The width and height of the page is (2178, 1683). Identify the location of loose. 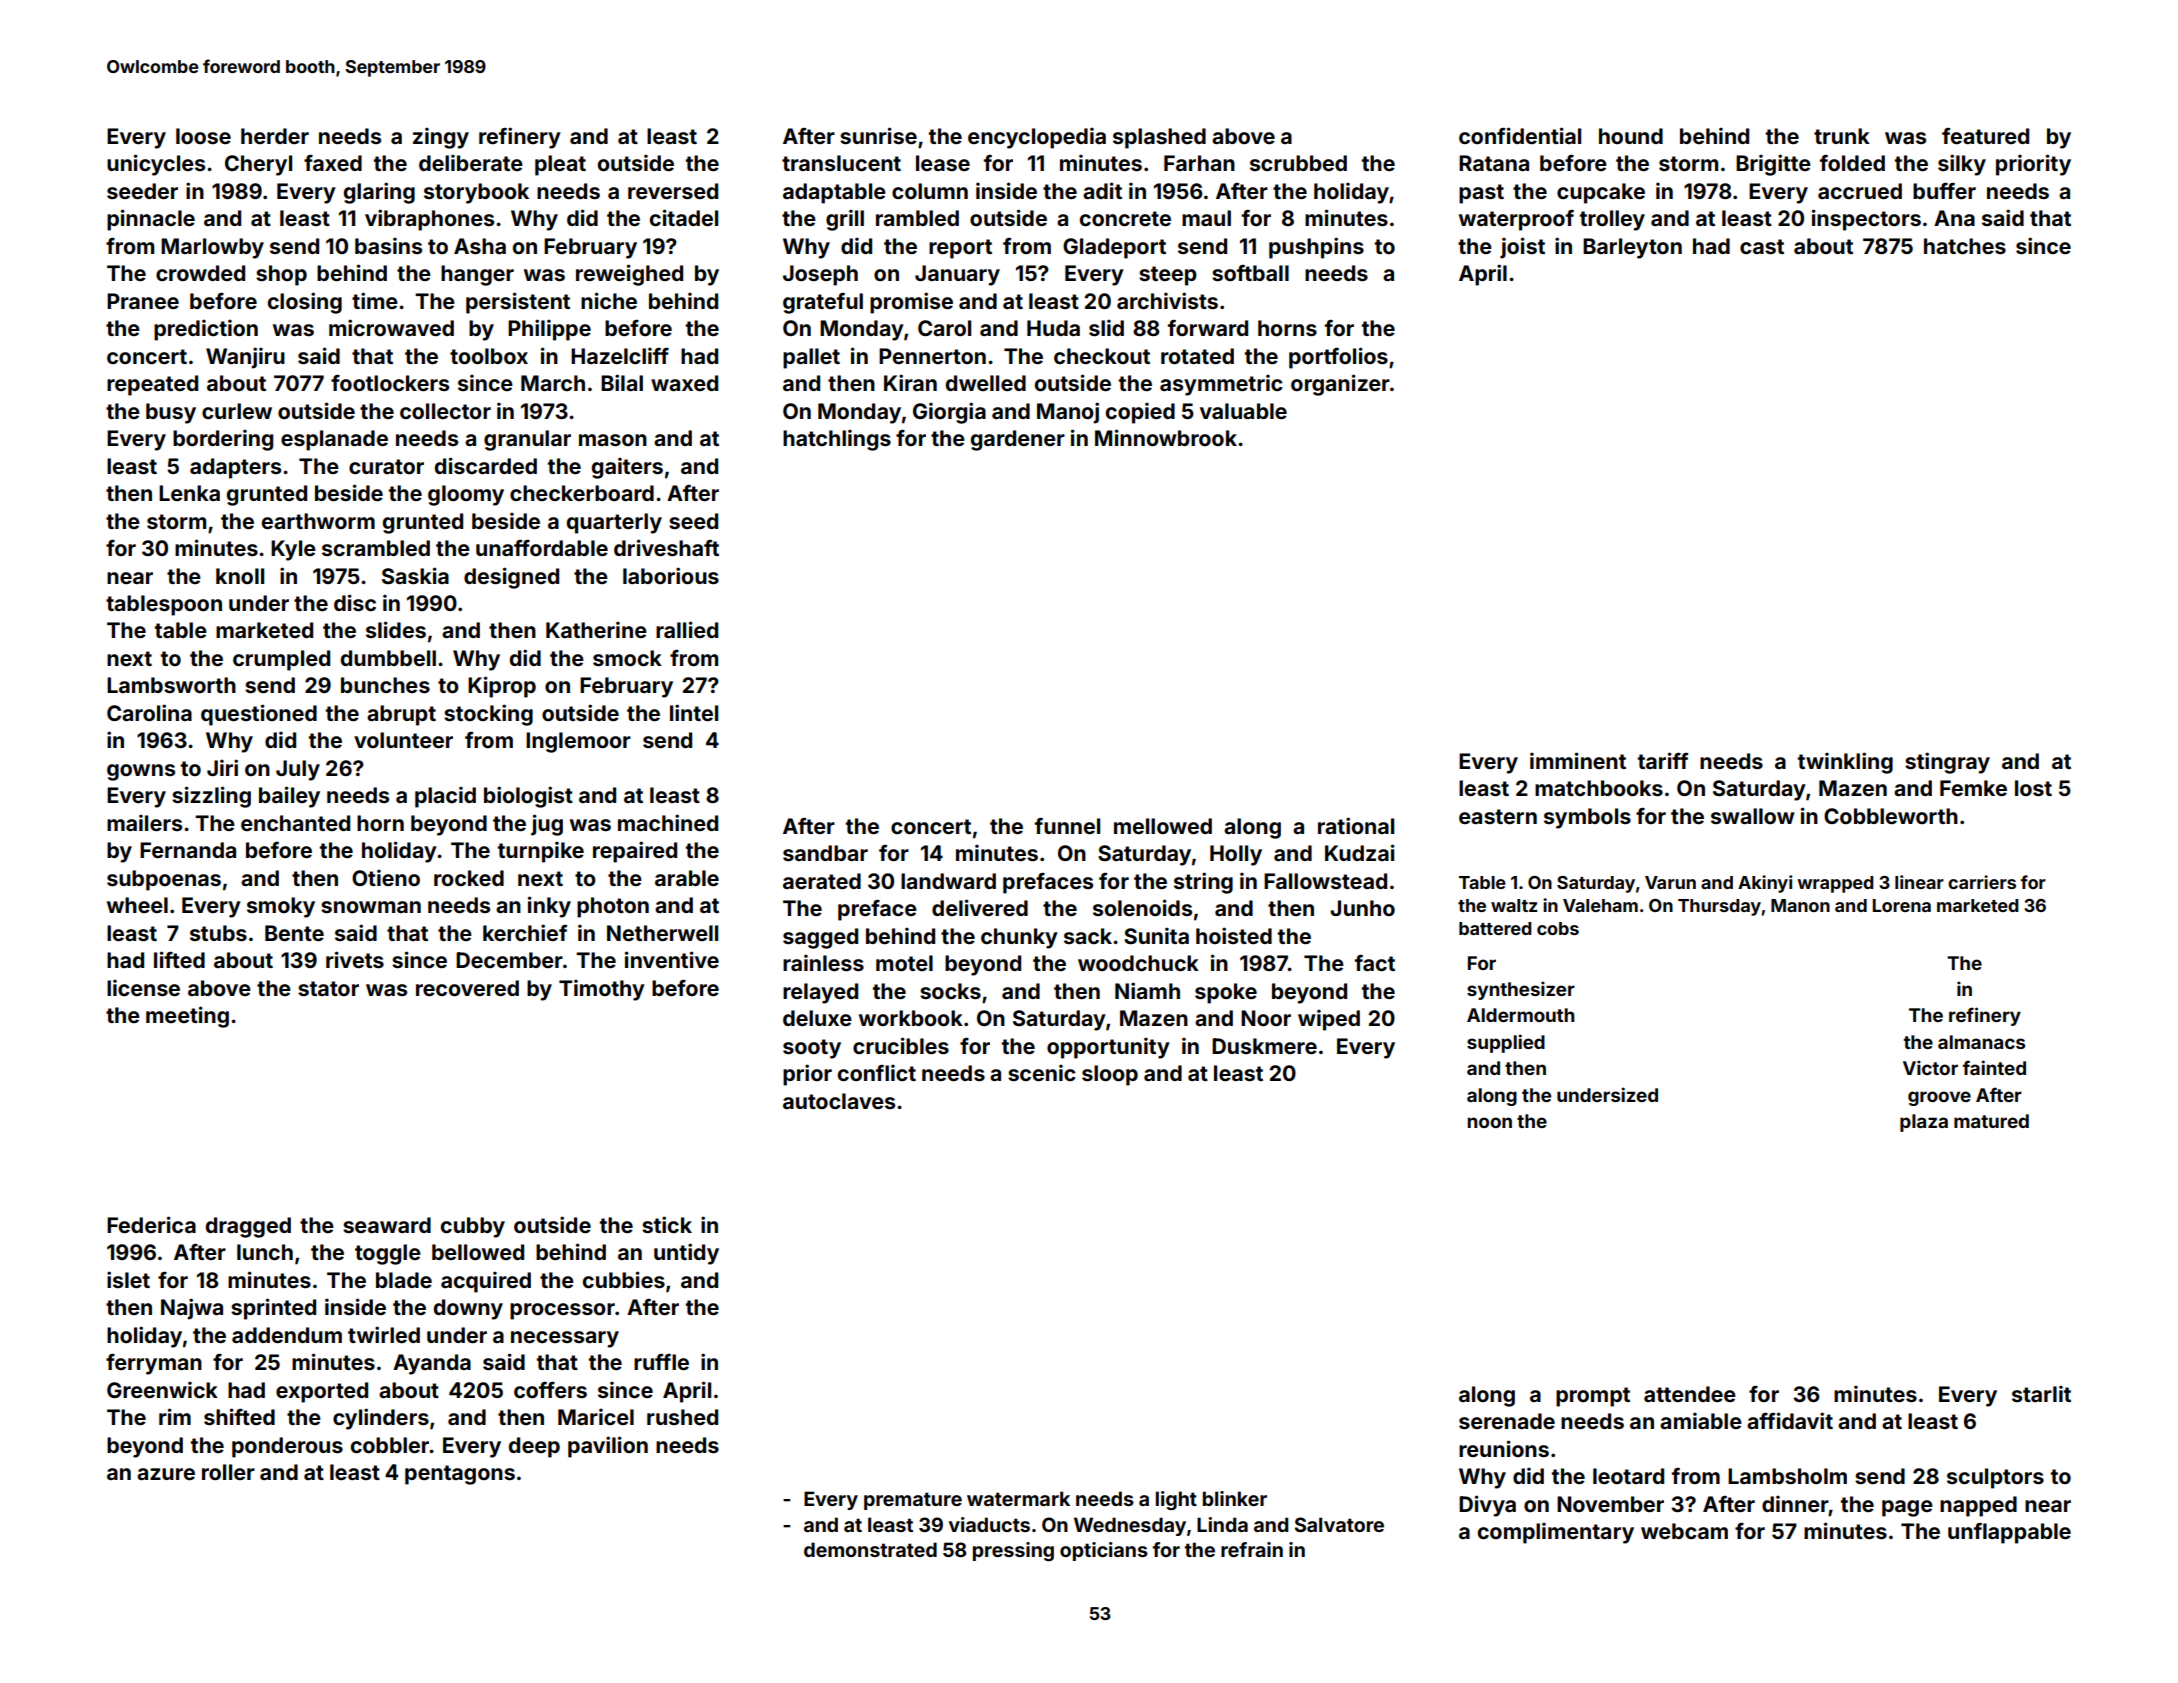
(203, 136).
